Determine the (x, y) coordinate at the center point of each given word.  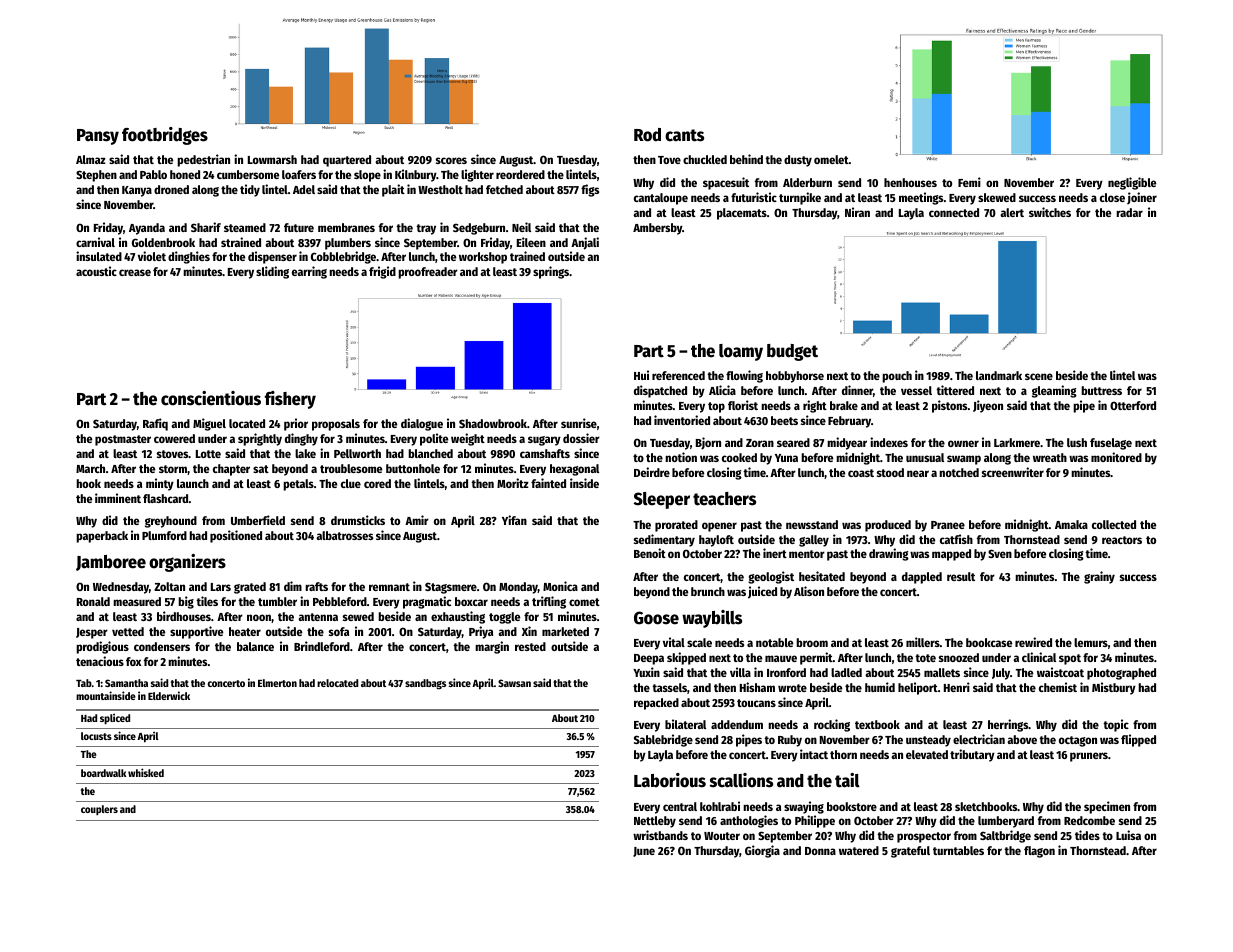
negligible (1132, 183)
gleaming (1054, 391)
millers (923, 642)
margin (492, 647)
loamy (741, 352)
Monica (560, 586)
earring (309, 272)
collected (1114, 524)
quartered (347, 161)
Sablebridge (663, 740)
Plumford (164, 535)
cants (684, 135)
